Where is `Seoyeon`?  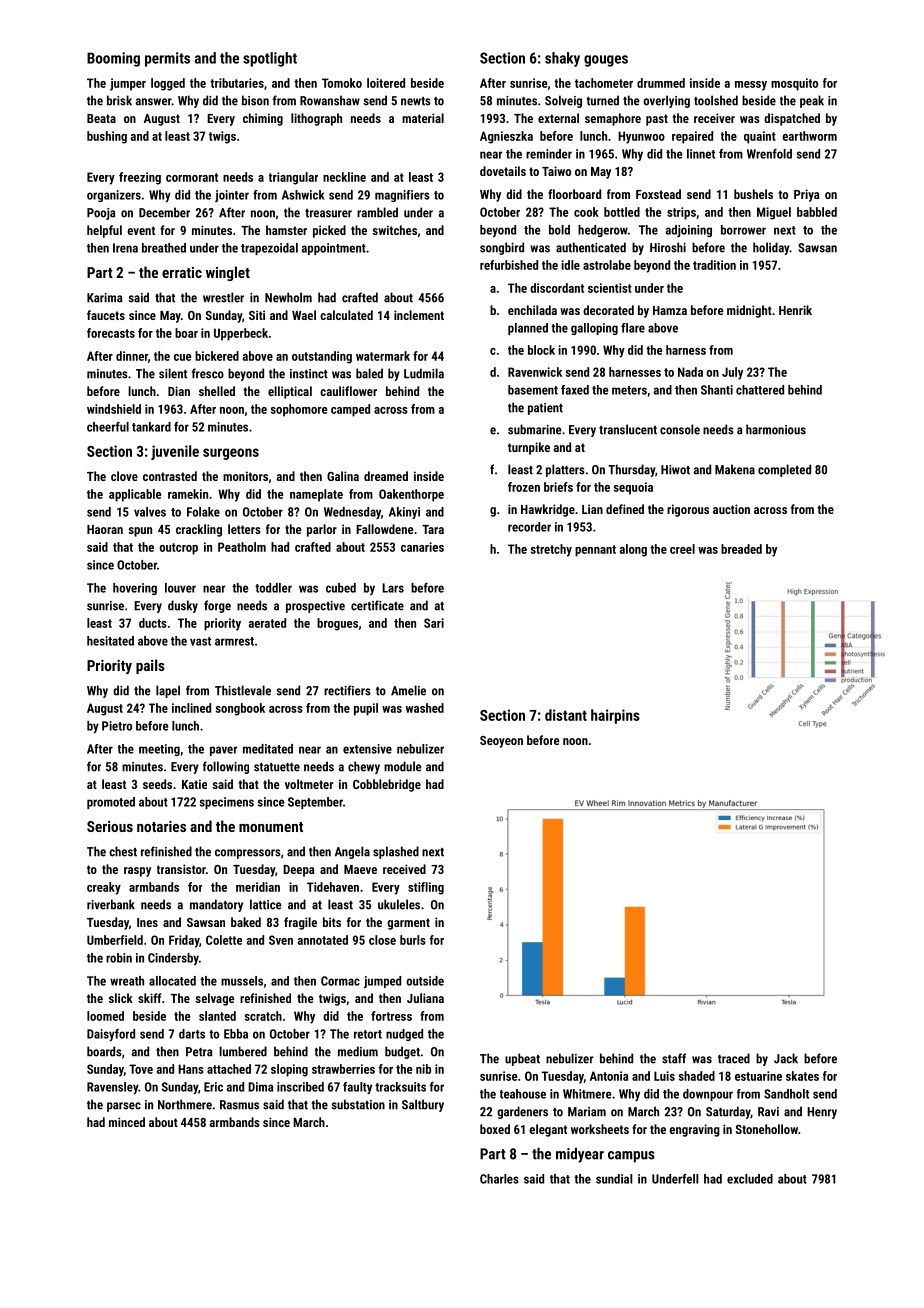
Seoyeon is located at coordinates (501, 742).
